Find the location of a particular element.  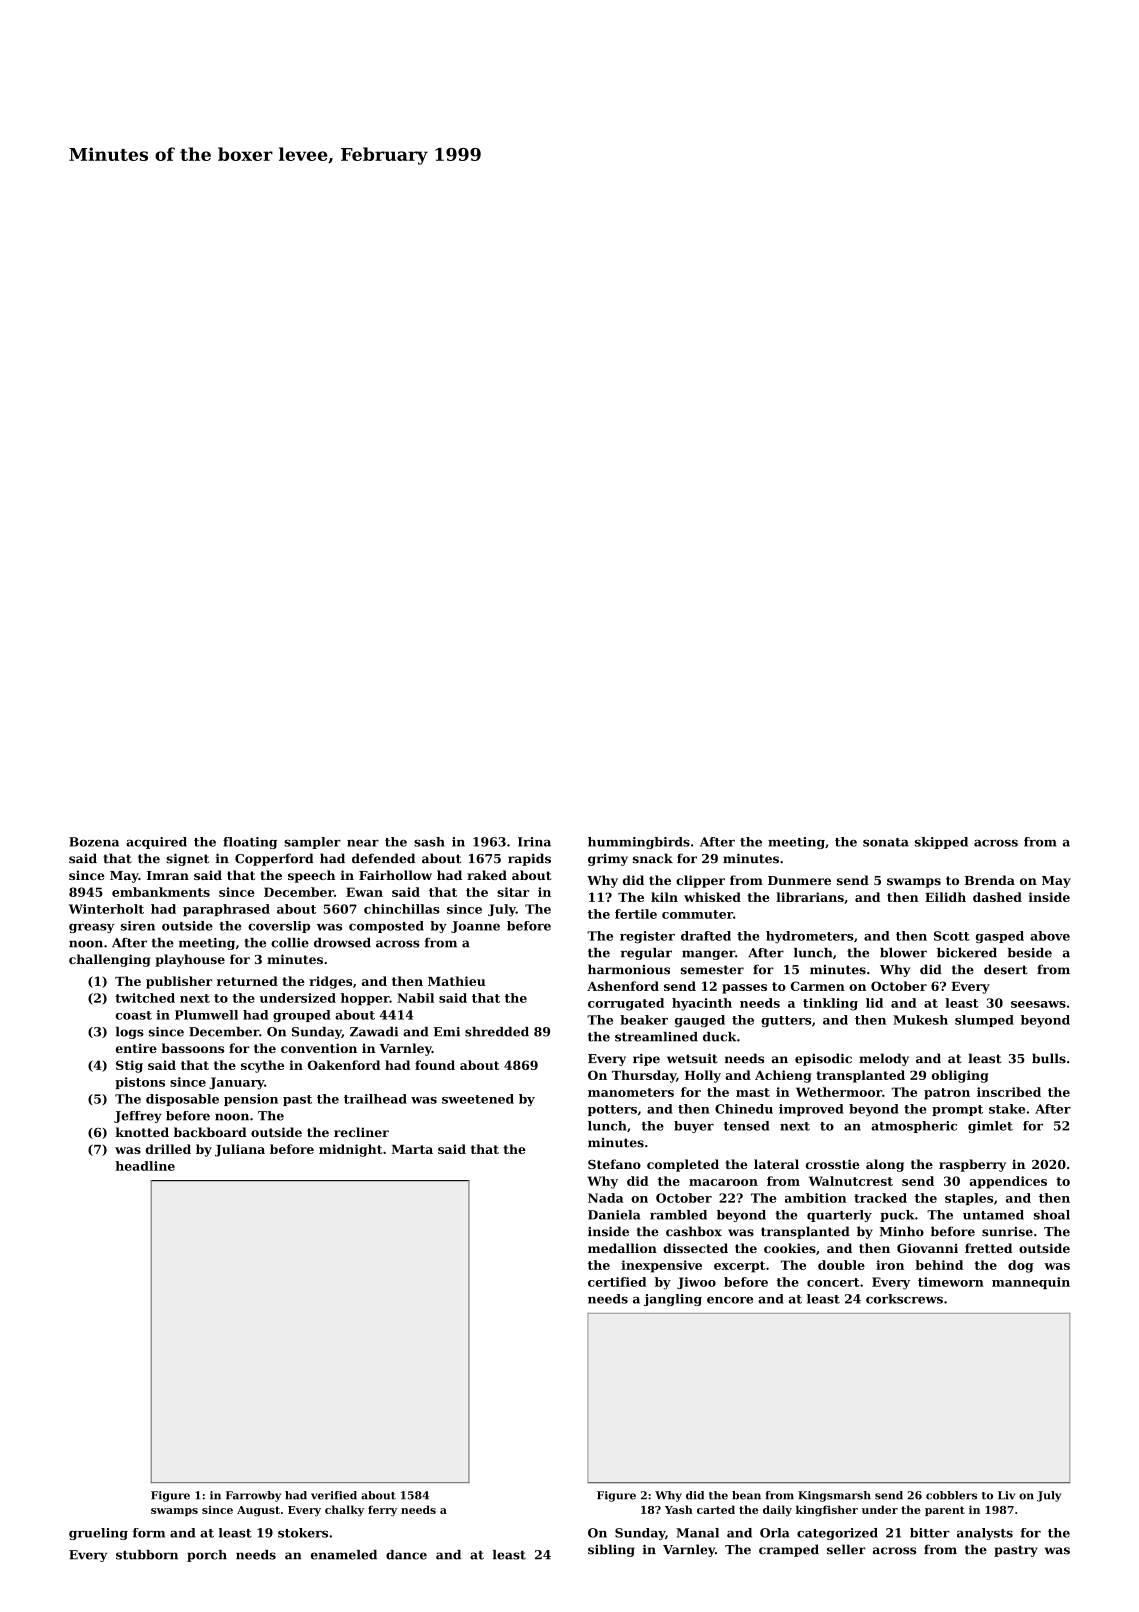

tinkling is located at coordinates (830, 1004).
